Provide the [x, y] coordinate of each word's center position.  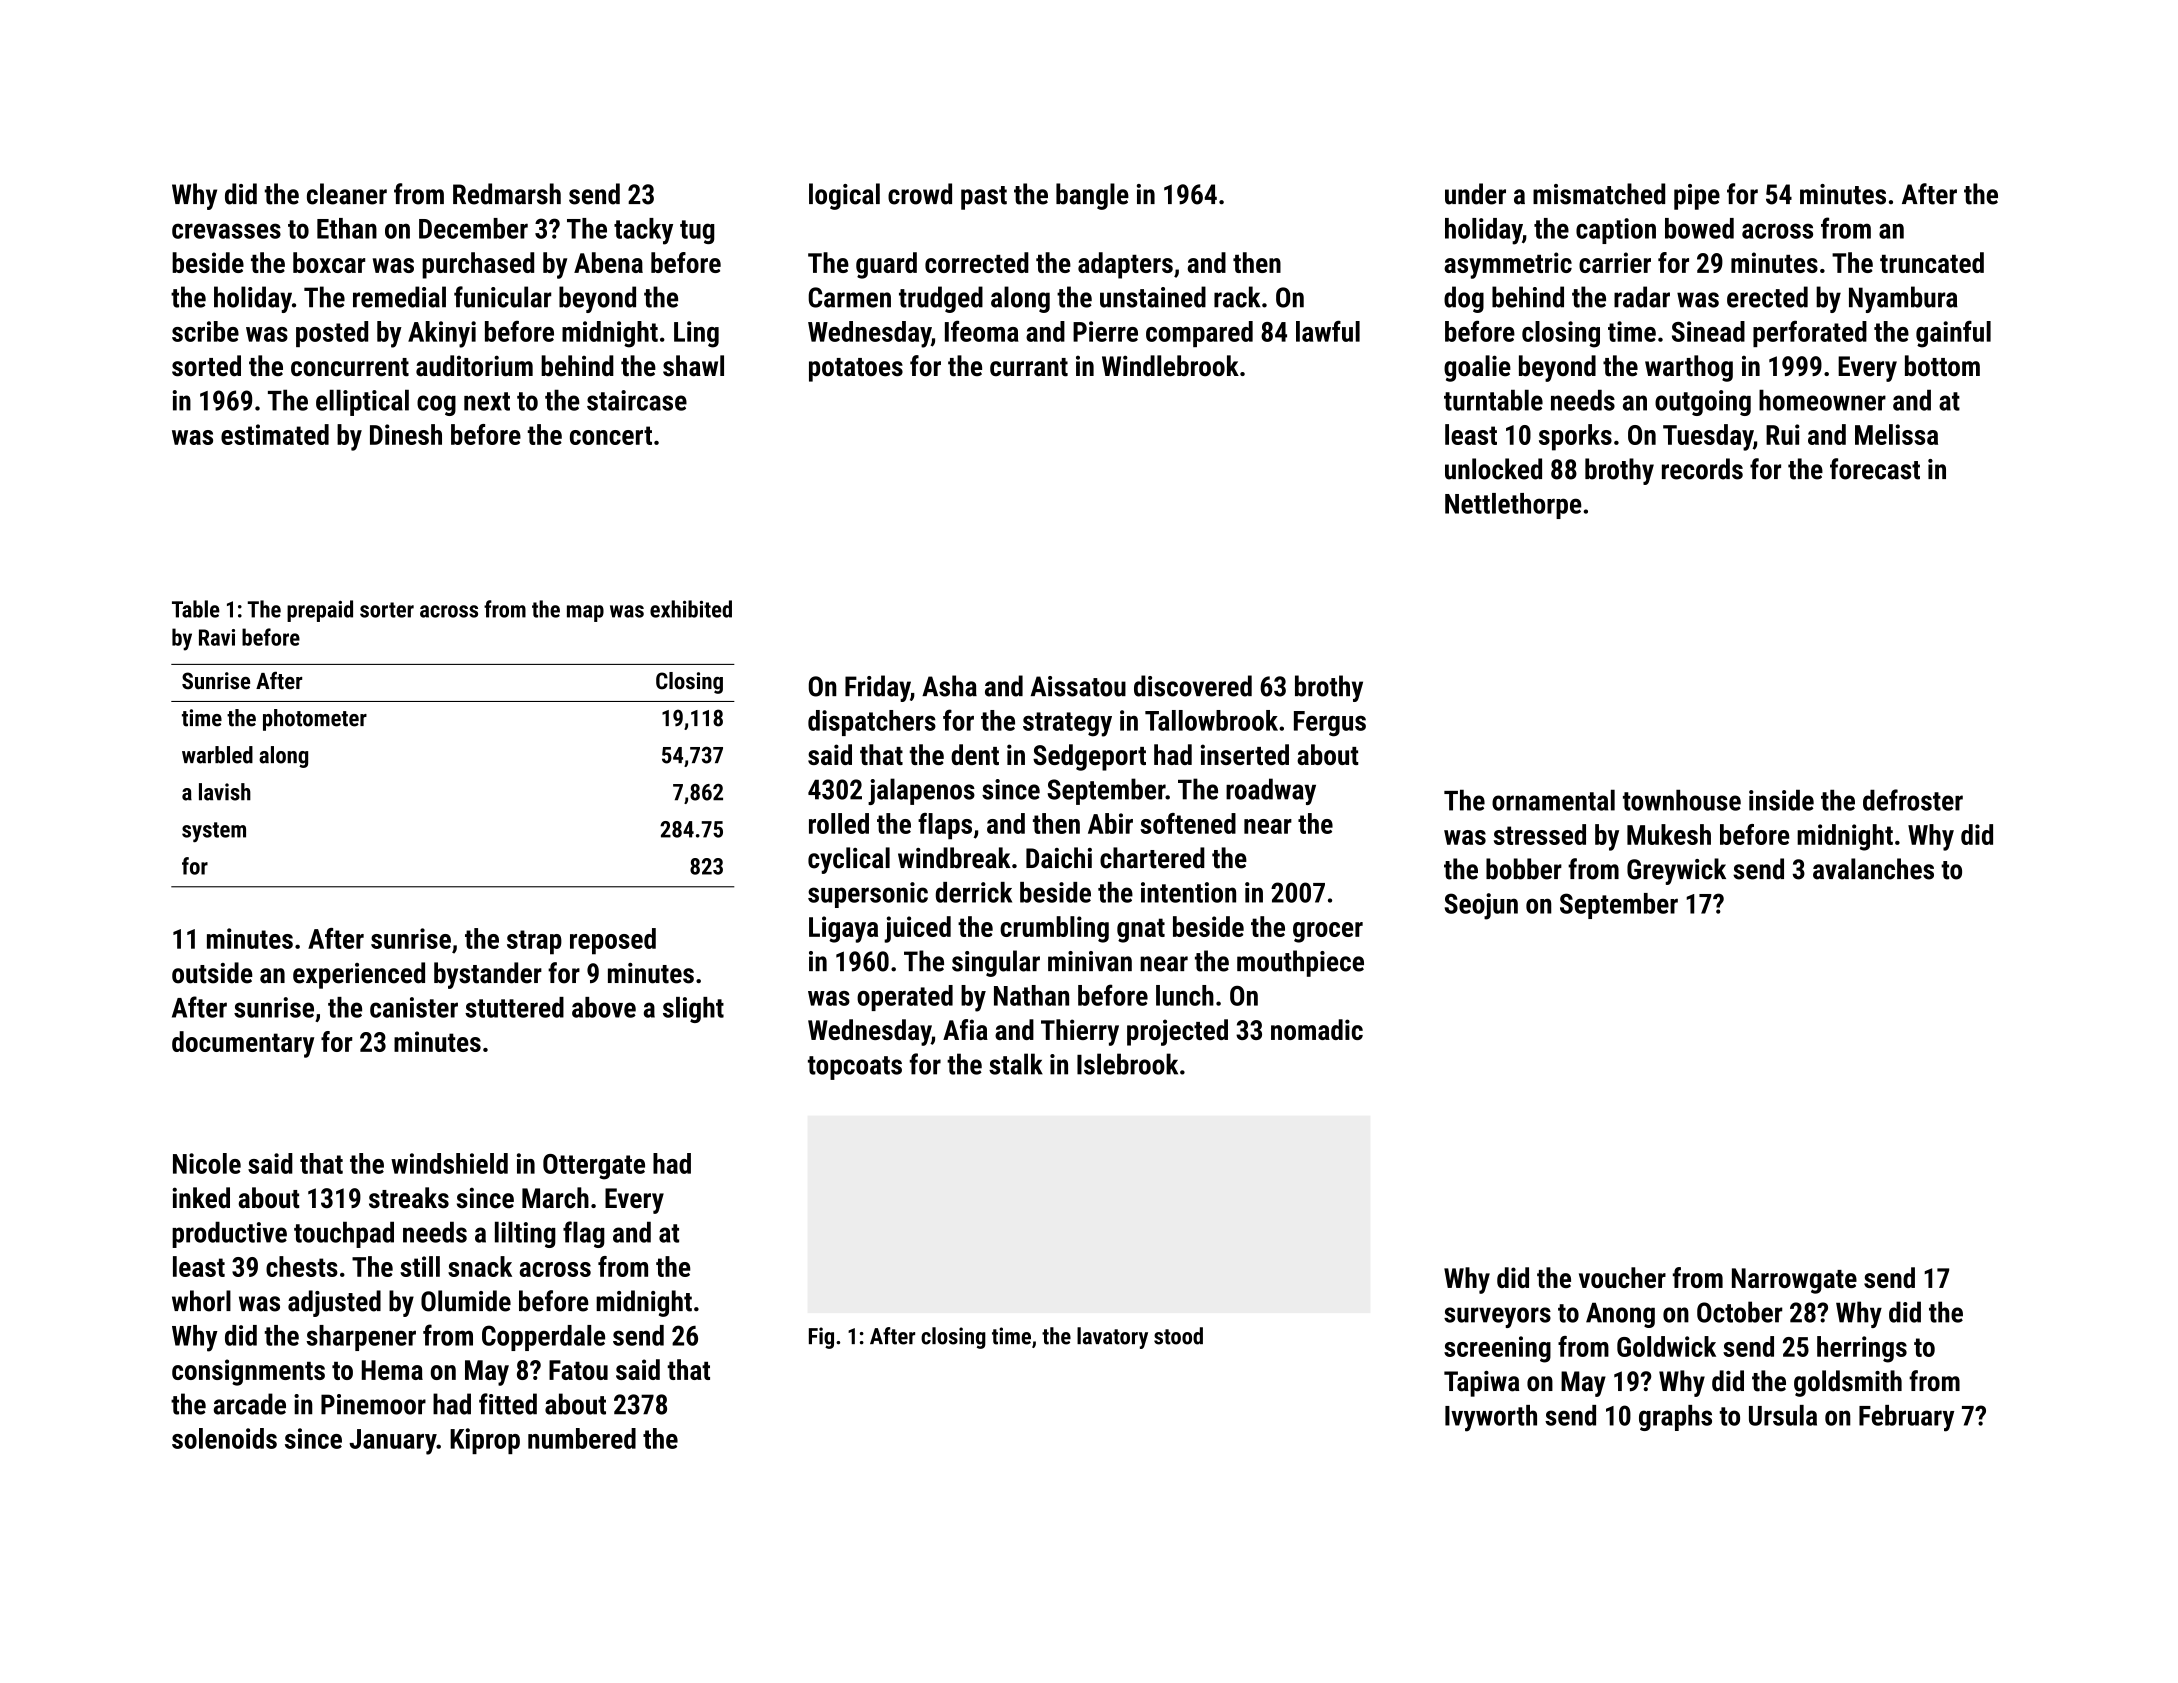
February [1906, 1418]
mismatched [1599, 194]
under [1475, 194]
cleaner [347, 194]
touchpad [344, 1234]
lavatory [1112, 1338]
